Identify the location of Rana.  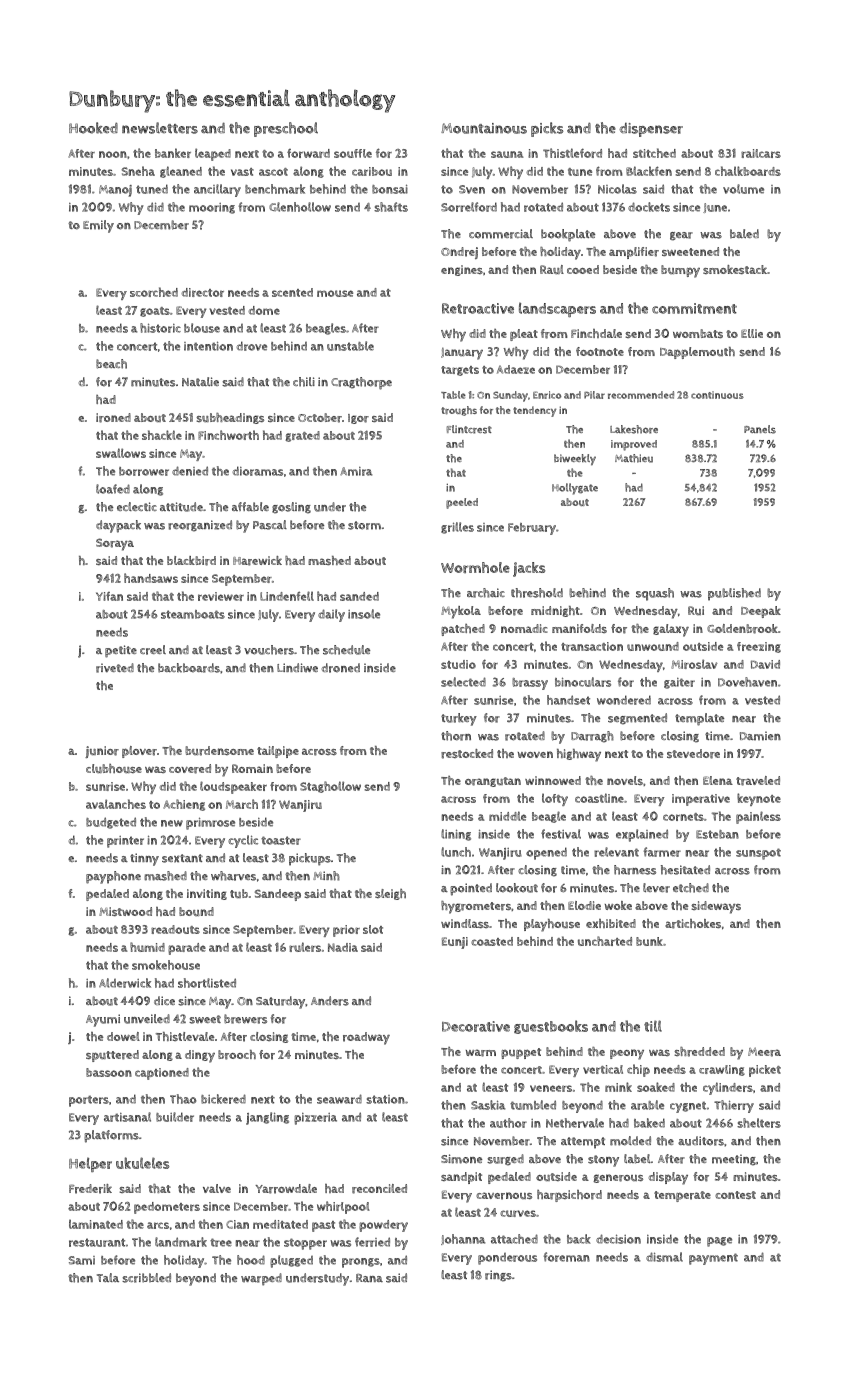
(369, 1278).
